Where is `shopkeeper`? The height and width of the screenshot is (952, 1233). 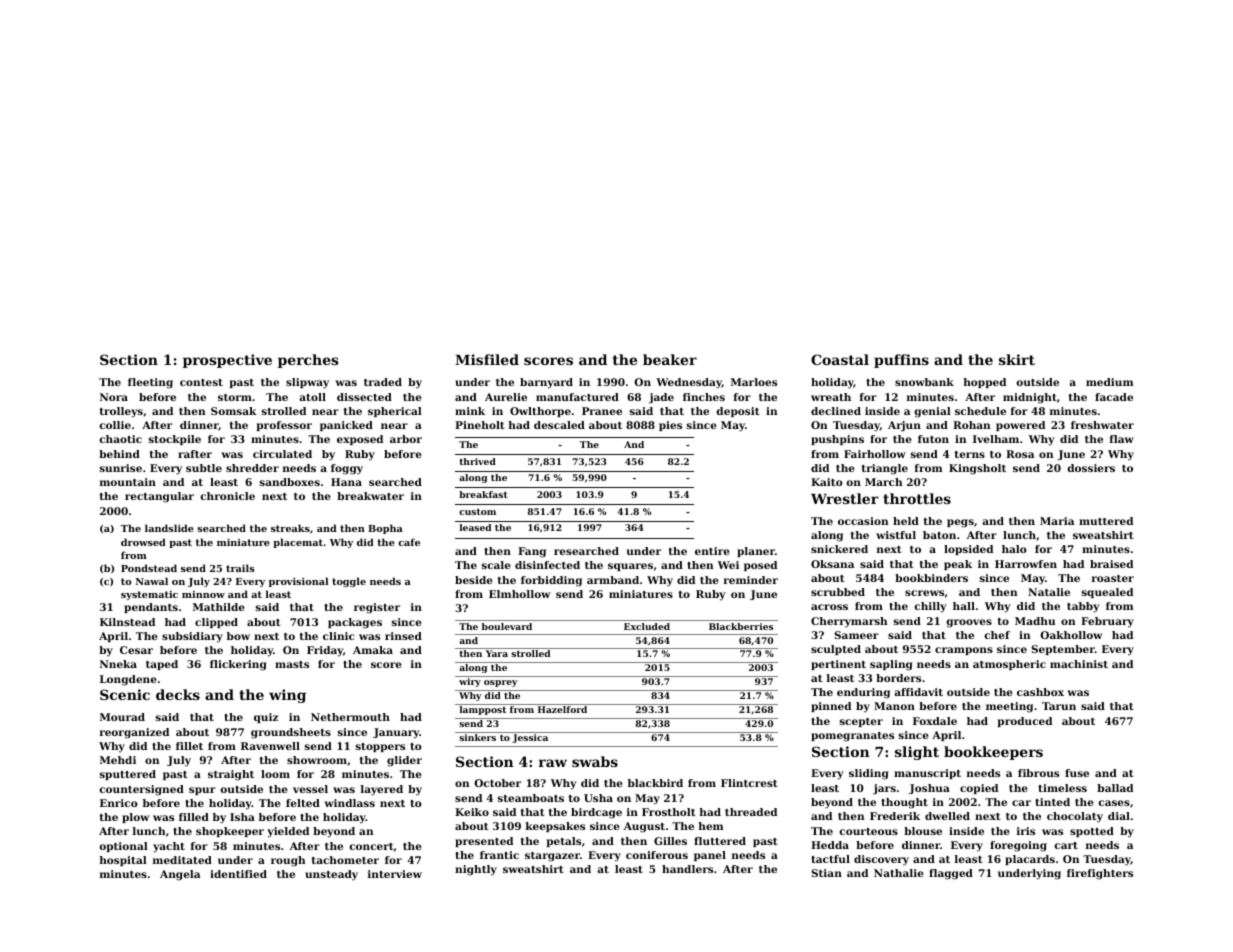
shopkeeper is located at coordinates (230, 832).
